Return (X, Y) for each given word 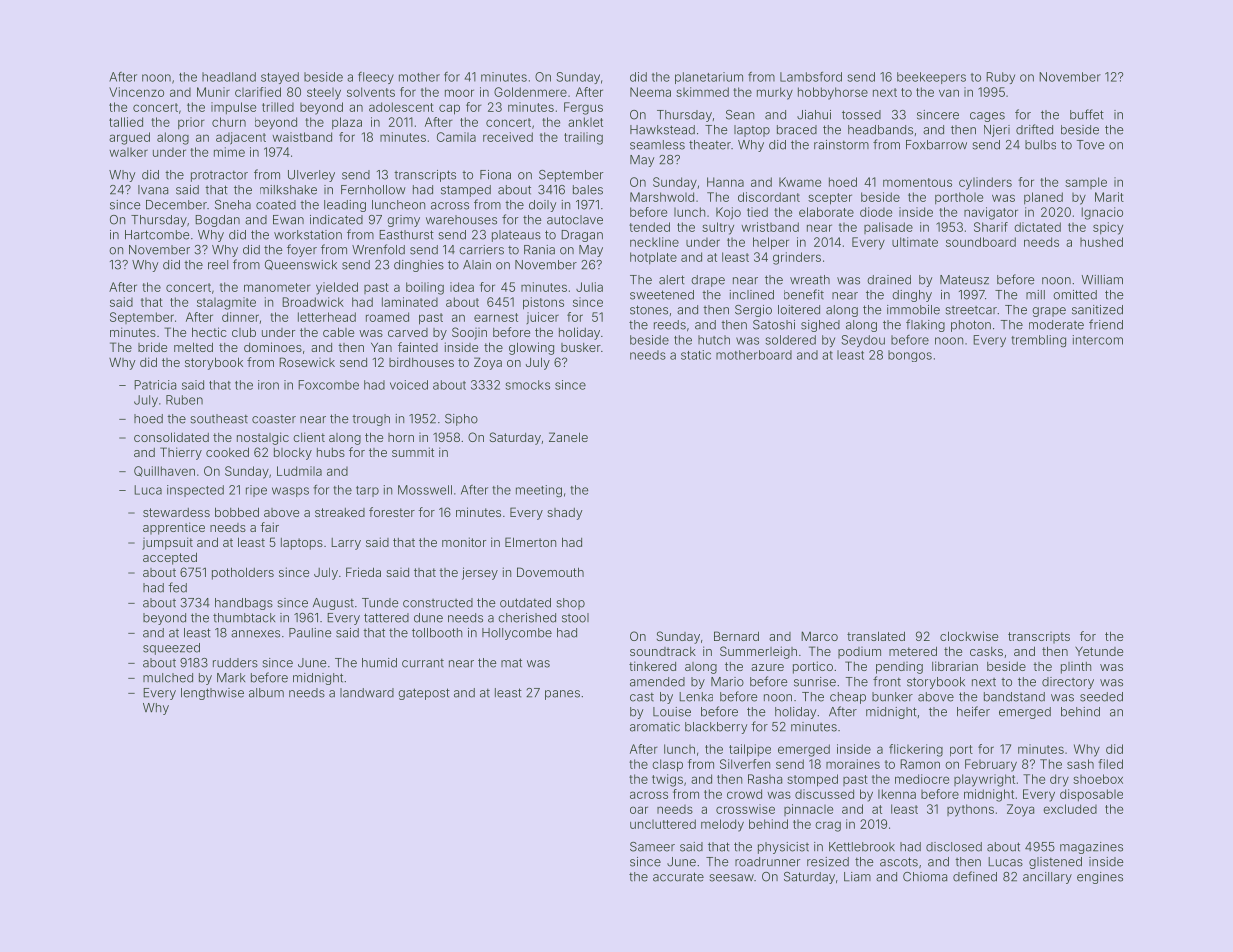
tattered (386, 618)
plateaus (516, 236)
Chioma (925, 877)
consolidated (171, 437)
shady (565, 514)
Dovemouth (550, 572)
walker (128, 152)
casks (986, 651)
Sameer (652, 847)
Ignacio (1102, 213)
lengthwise (212, 694)
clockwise (969, 636)
